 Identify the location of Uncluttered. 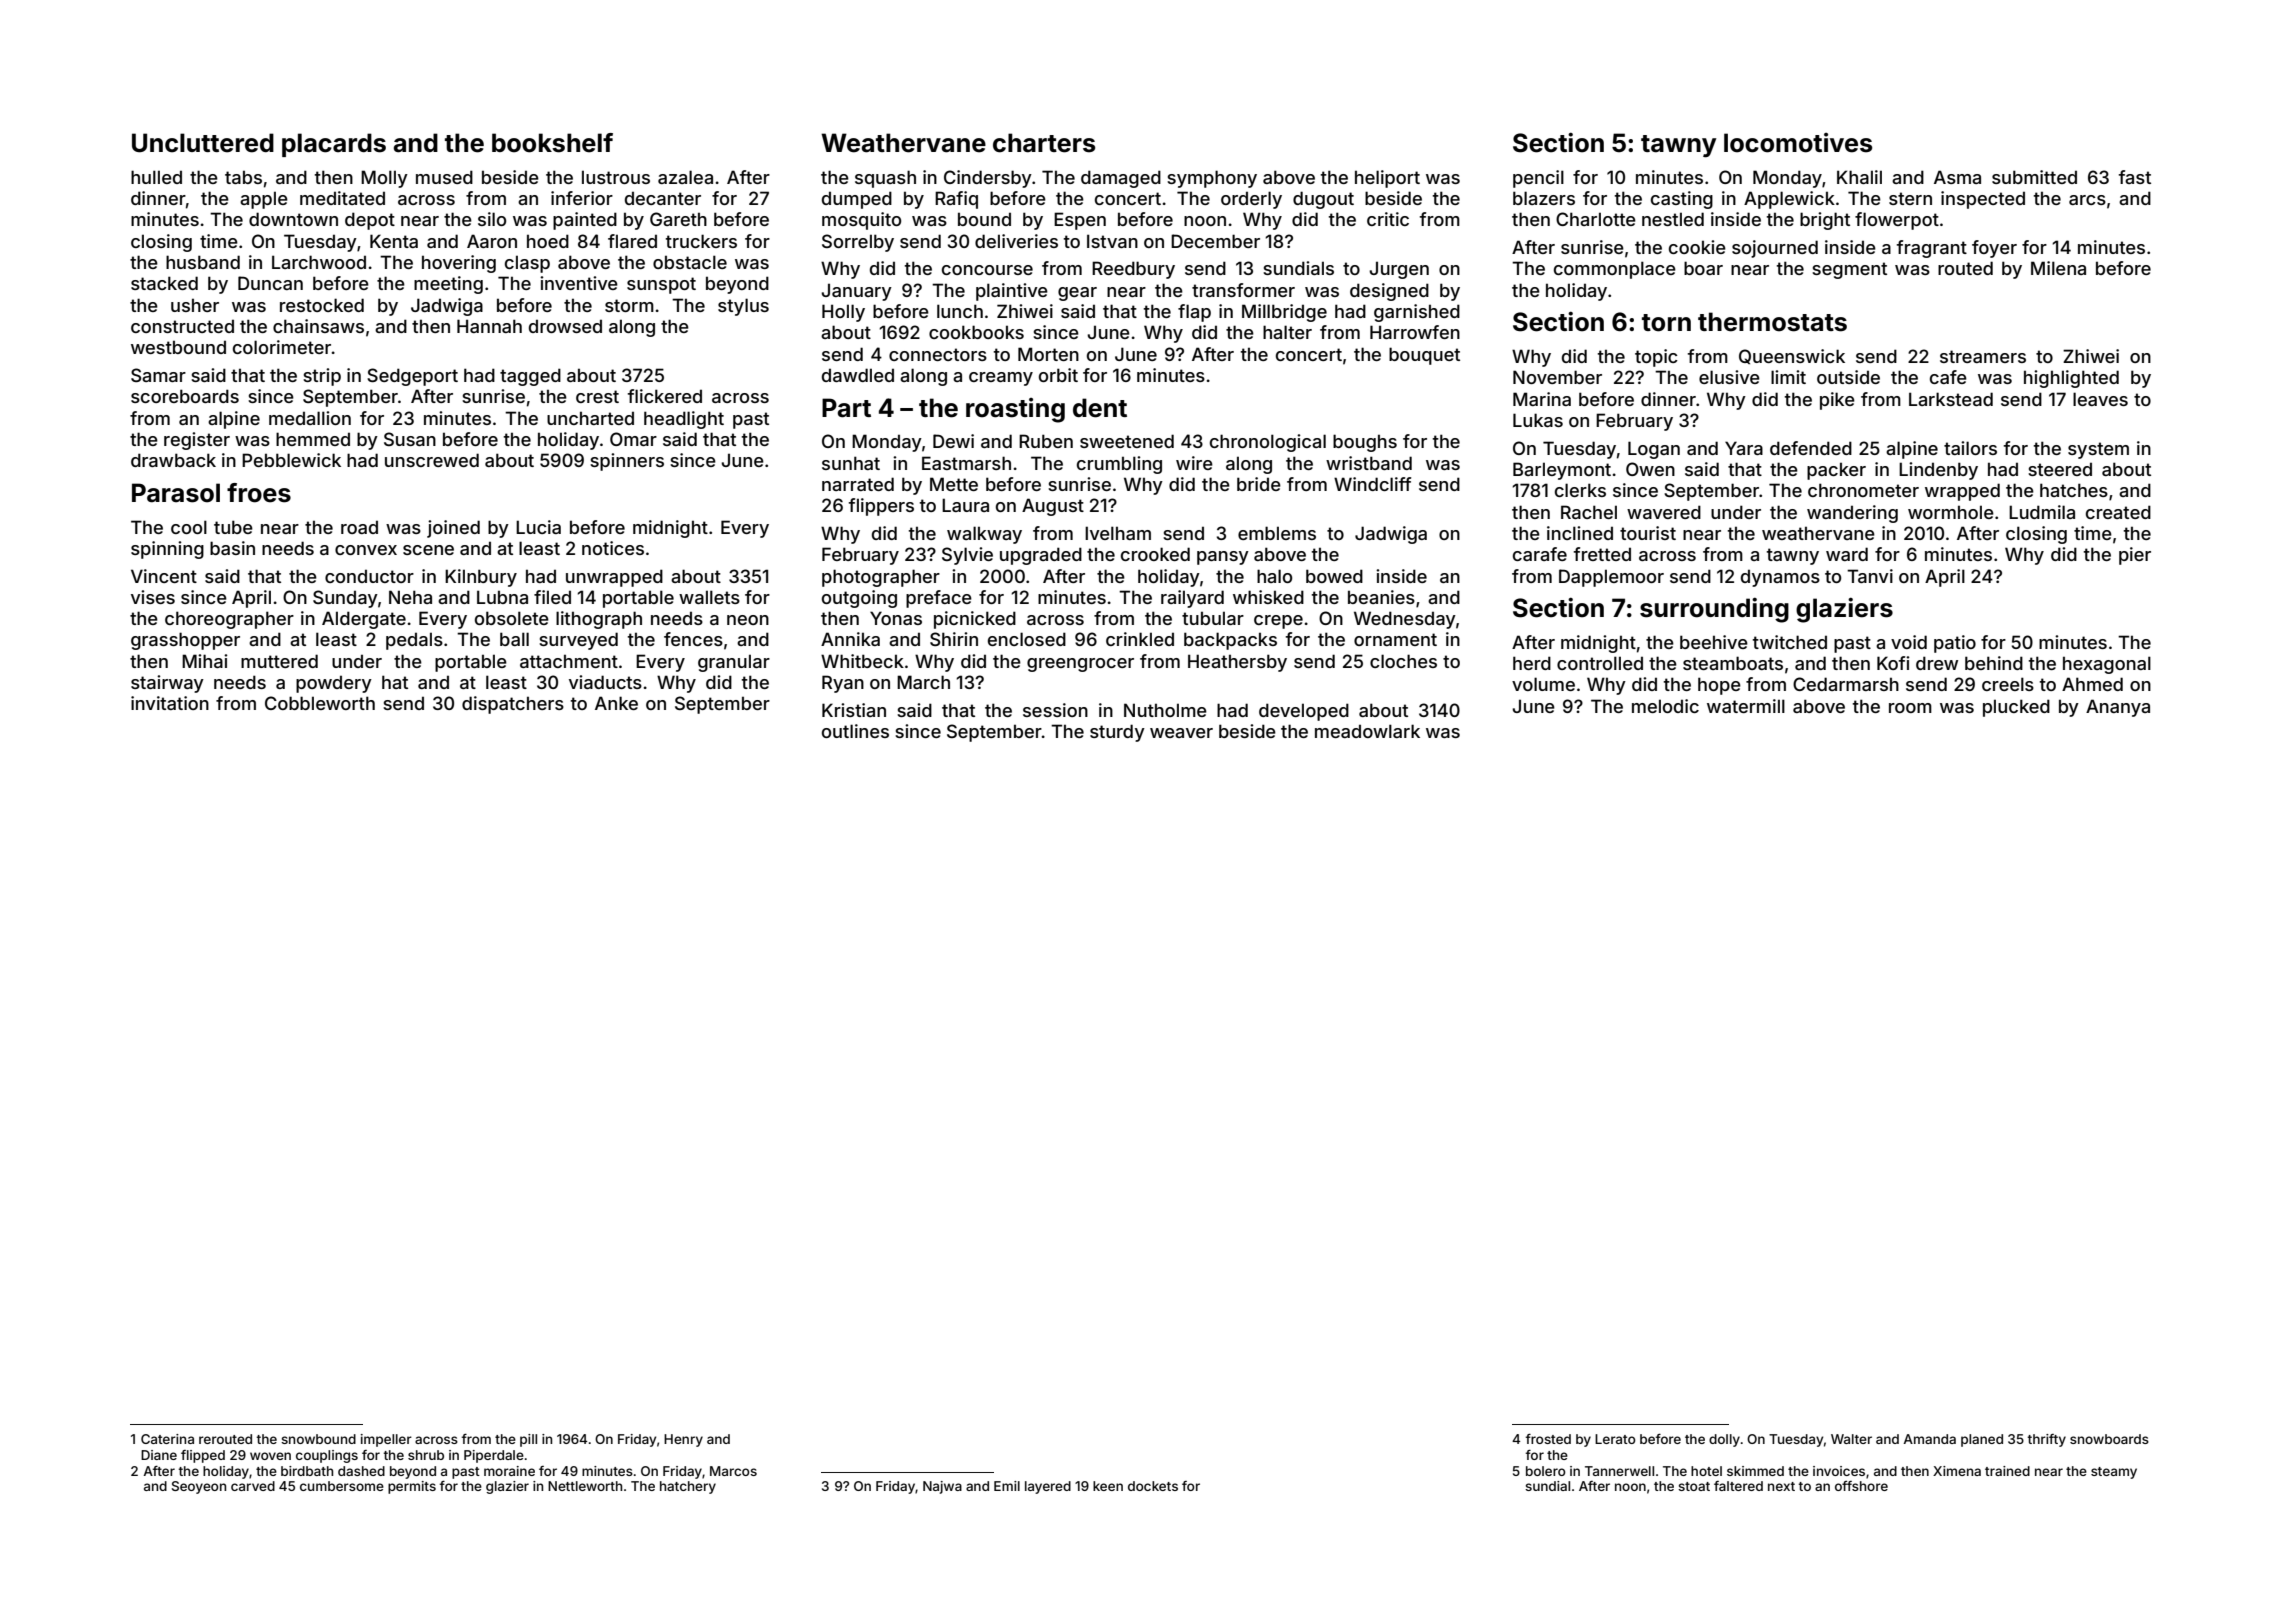
(203, 143).
